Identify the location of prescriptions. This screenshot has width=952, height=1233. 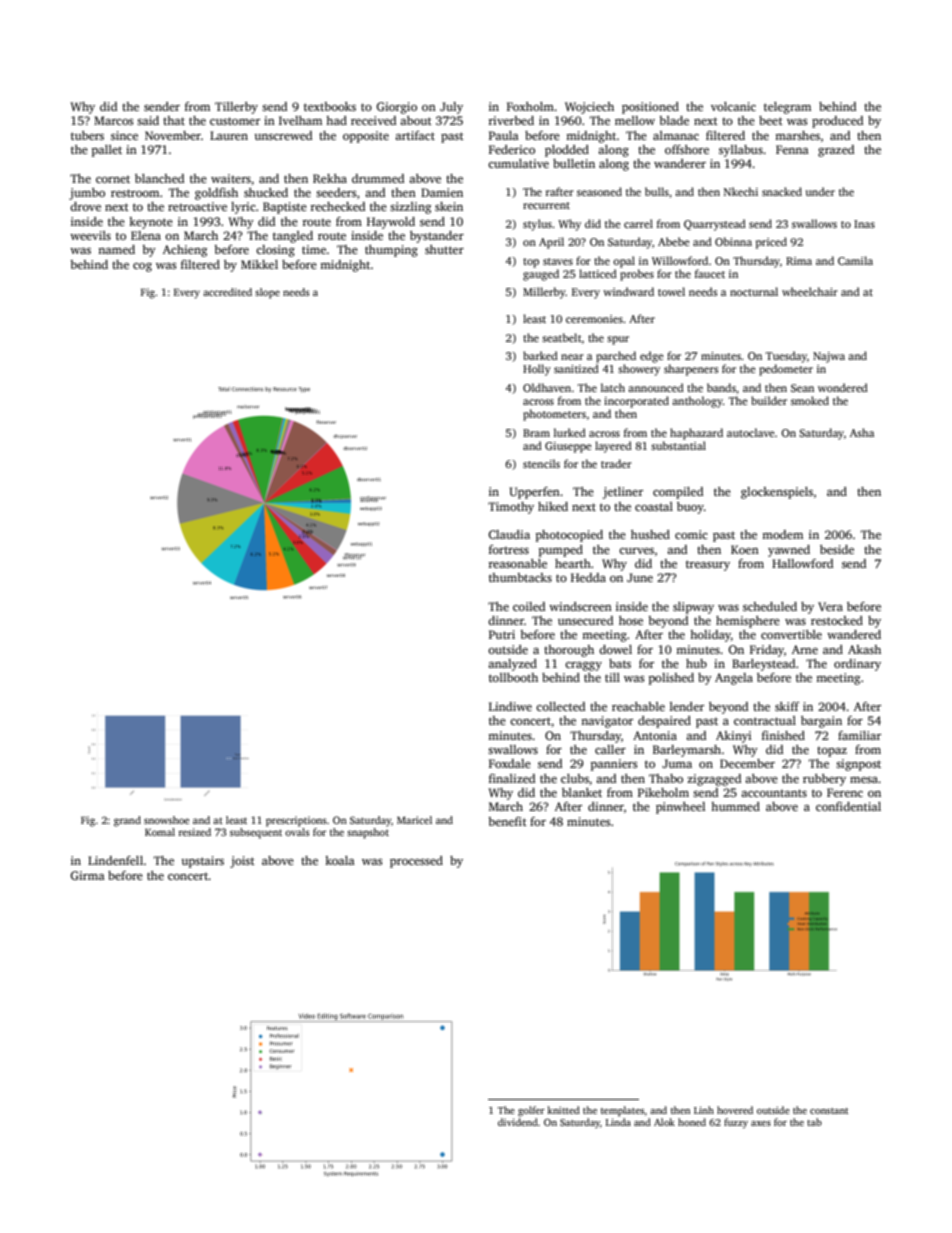
(296, 821).
